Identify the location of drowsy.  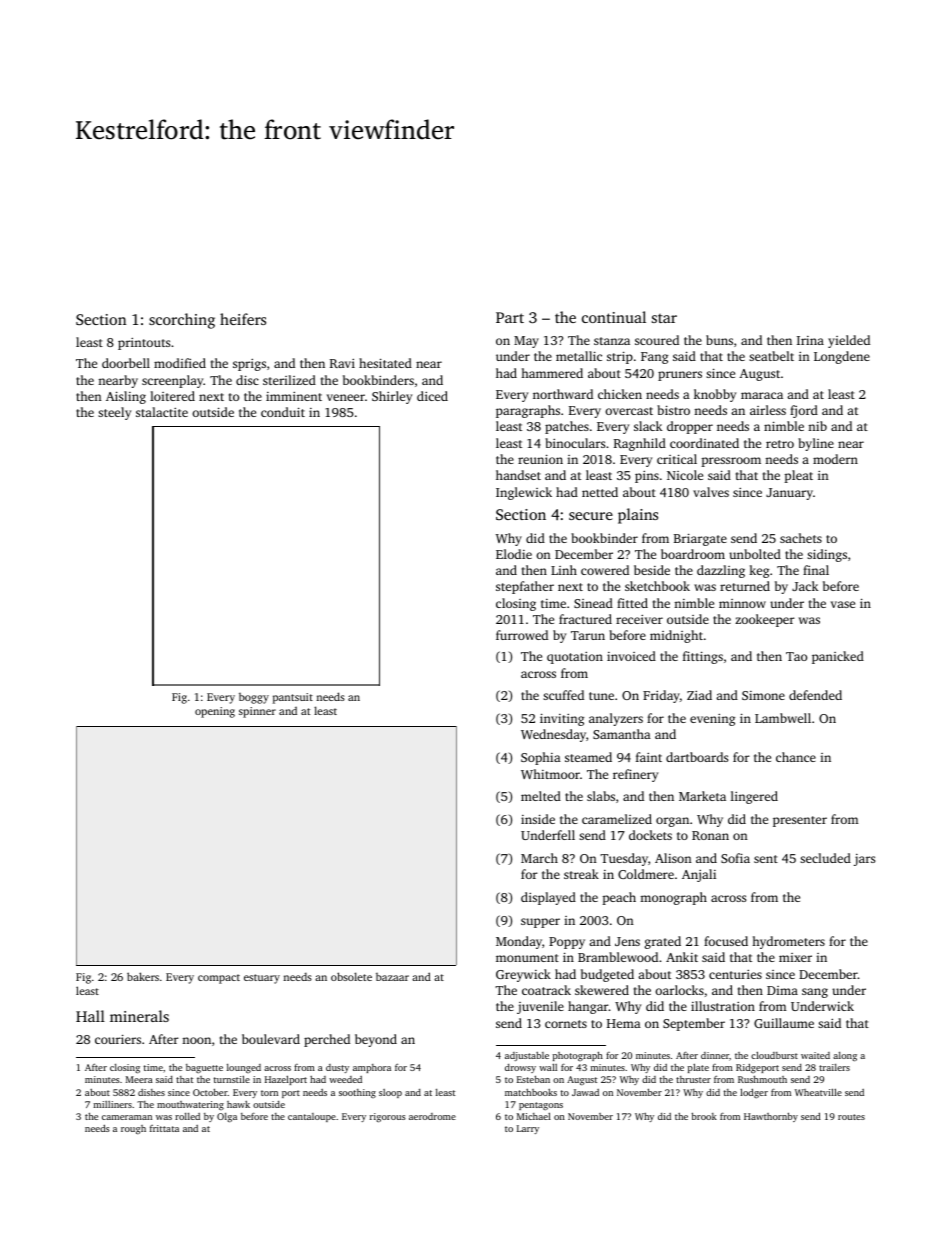
(520, 1068).
